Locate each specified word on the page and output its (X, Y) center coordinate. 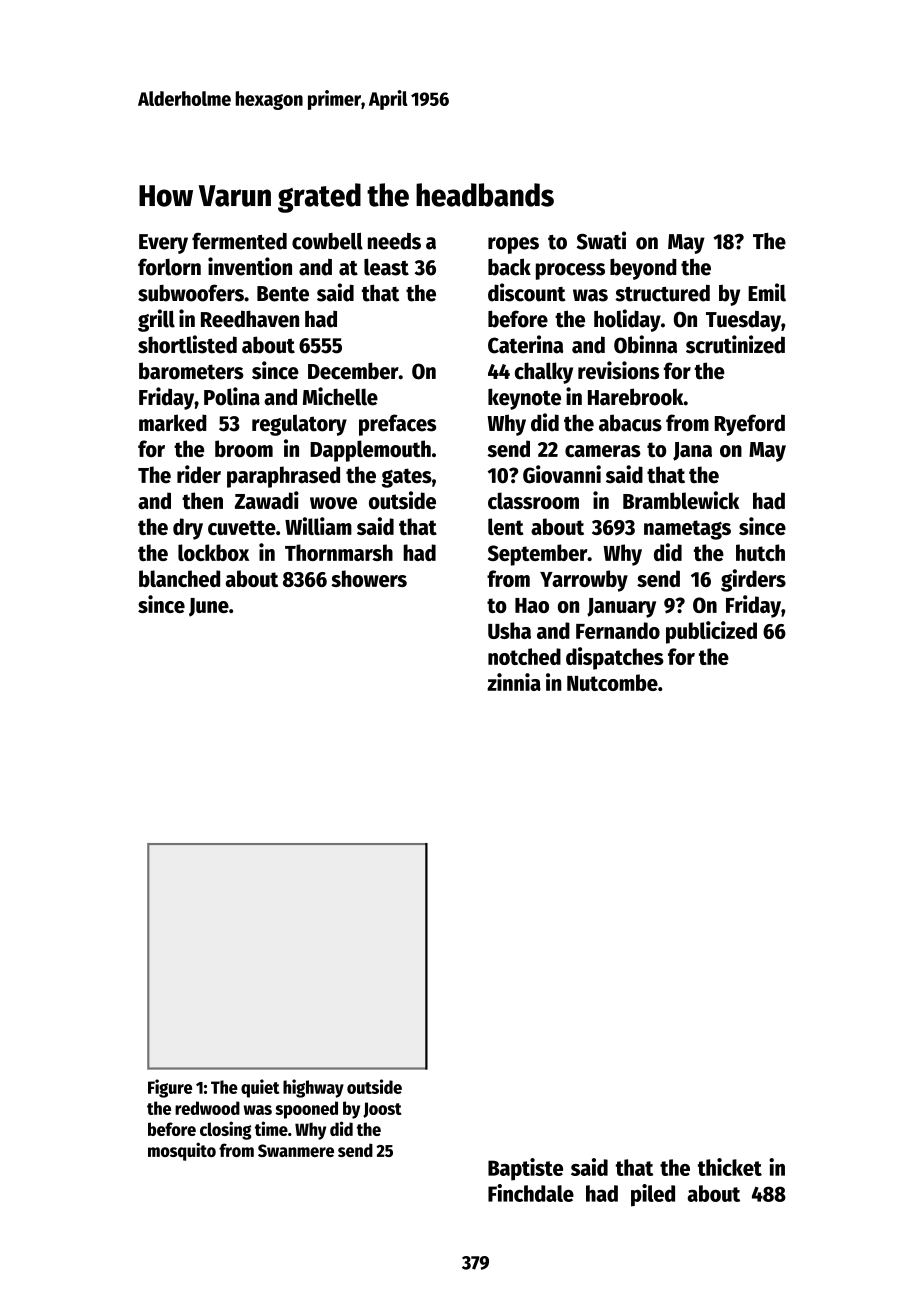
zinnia (514, 682)
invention (250, 266)
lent (506, 526)
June (209, 607)
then (202, 501)
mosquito (182, 1151)
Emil (767, 292)
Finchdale (531, 1193)
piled (653, 1195)
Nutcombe (612, 682)
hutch (760, 552)
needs (394, 241)
